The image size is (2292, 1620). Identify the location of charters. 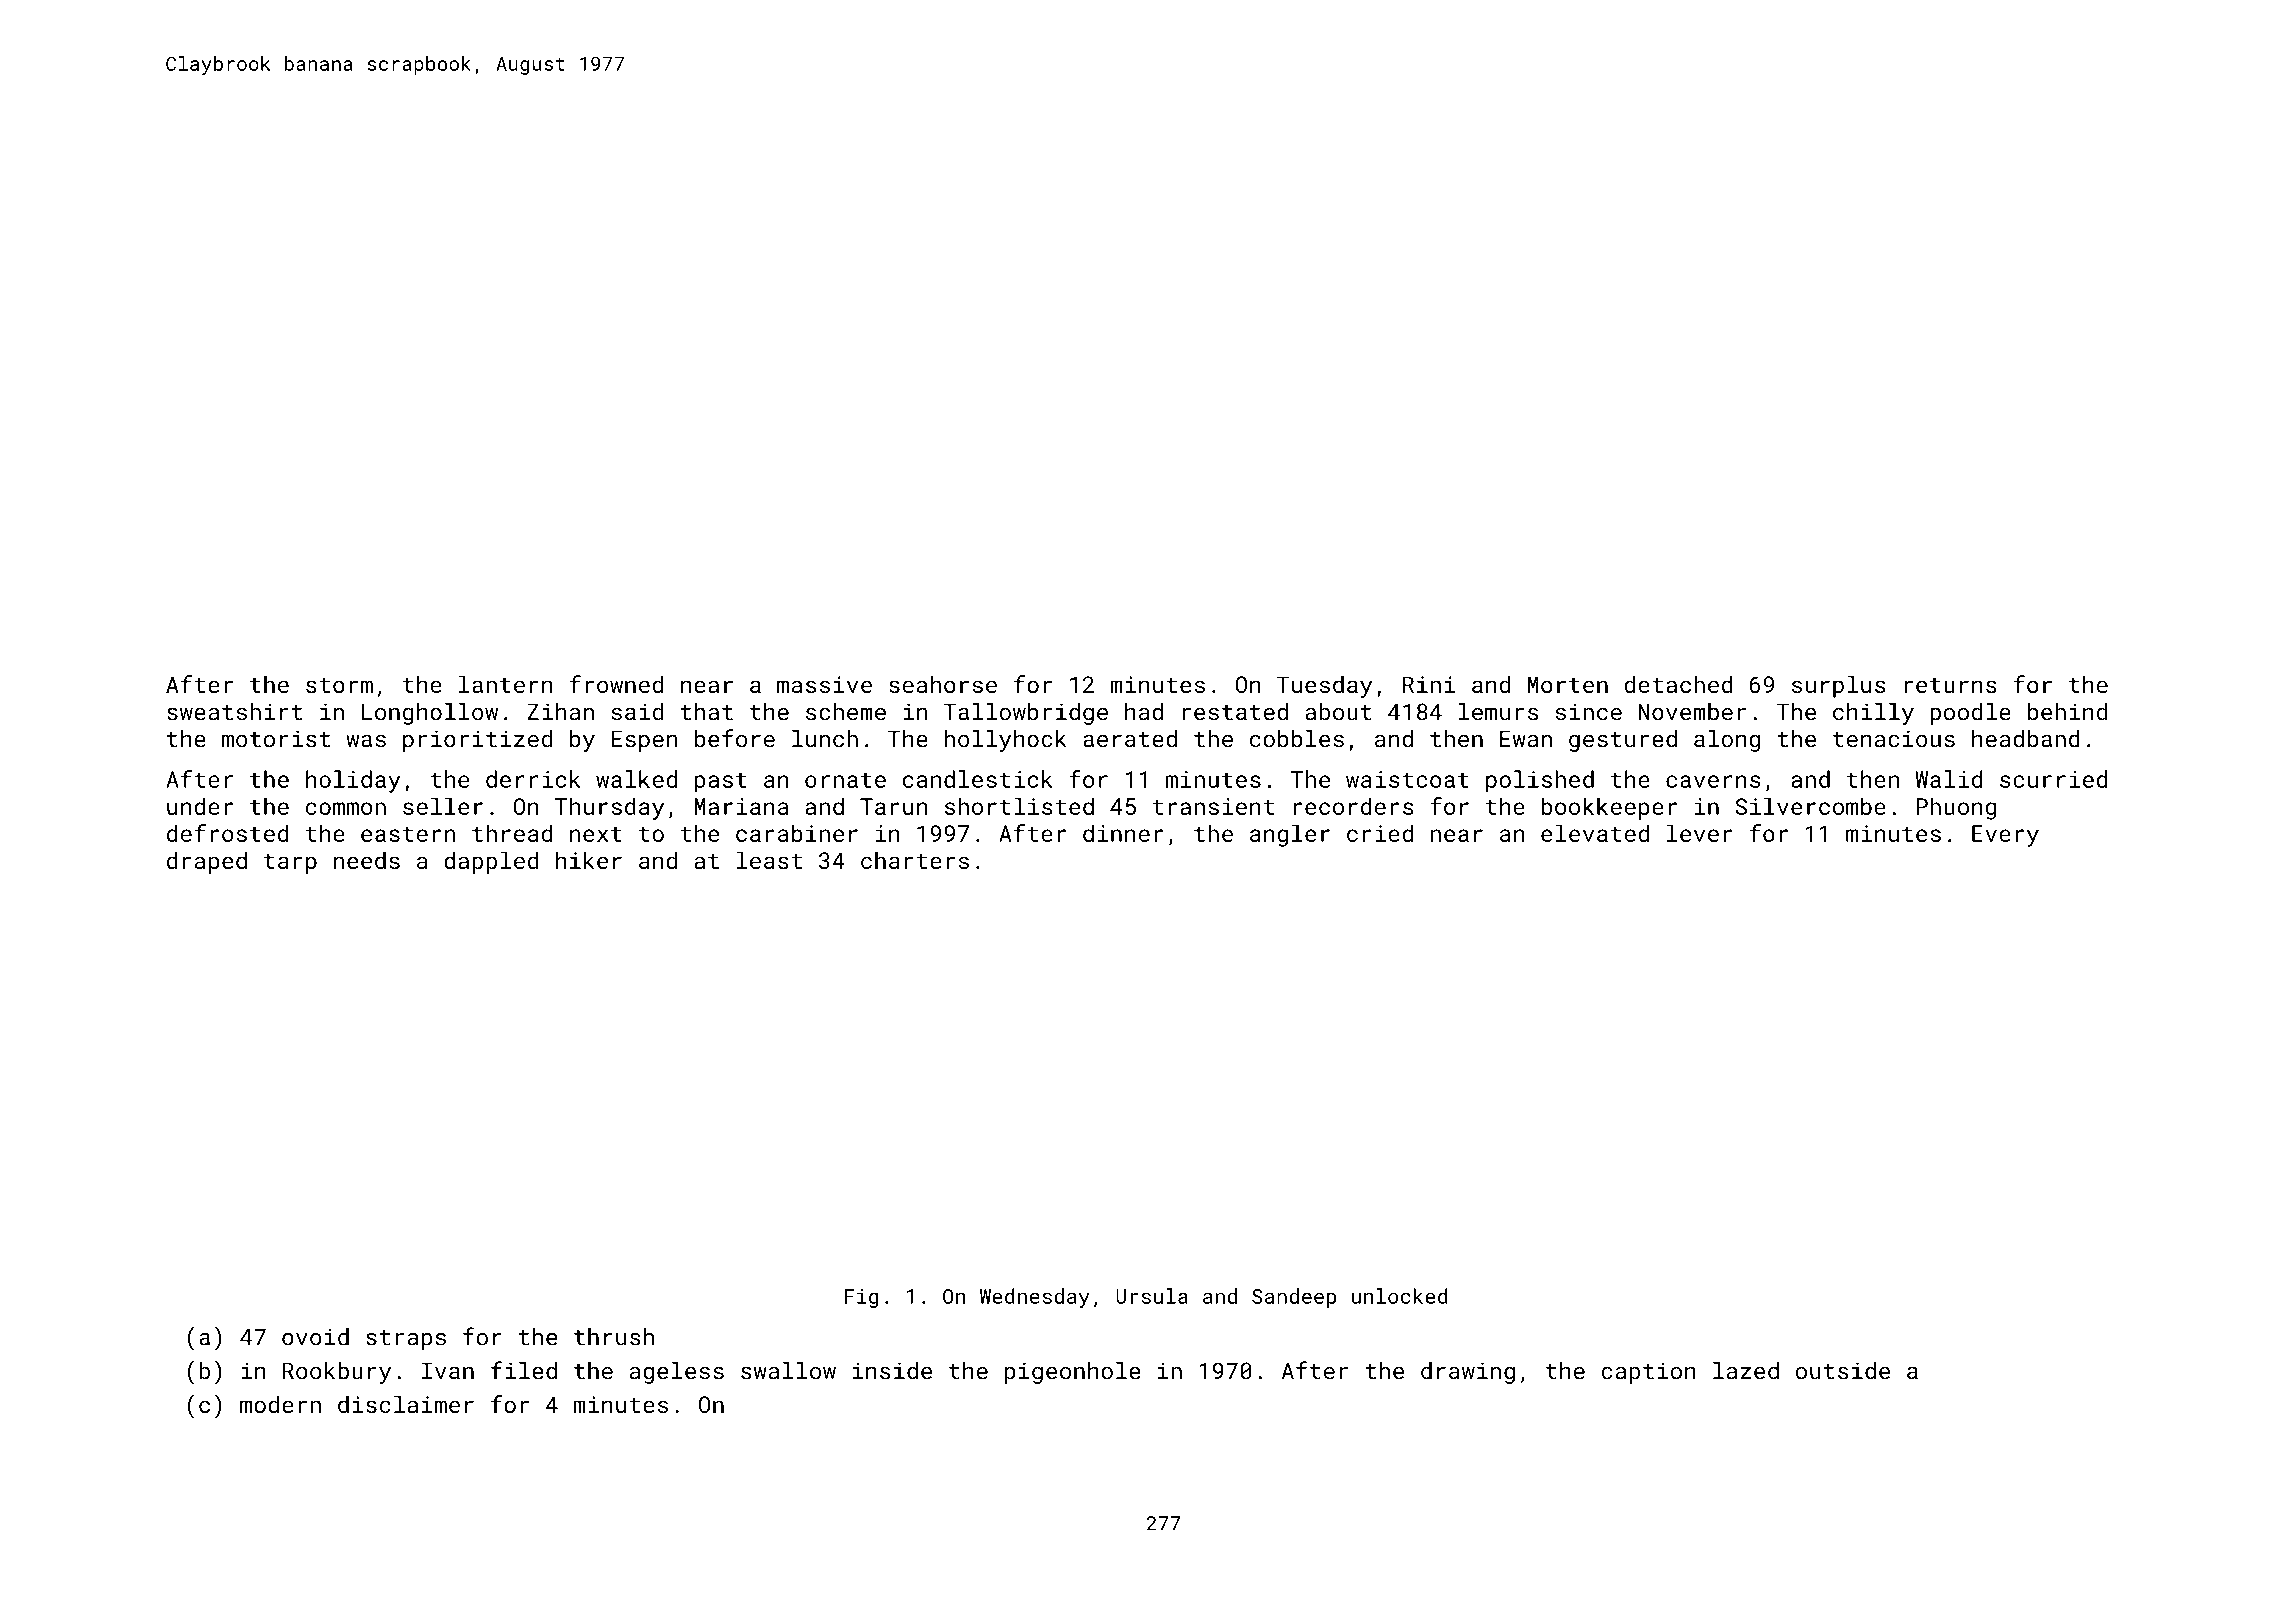
(915, 860).
